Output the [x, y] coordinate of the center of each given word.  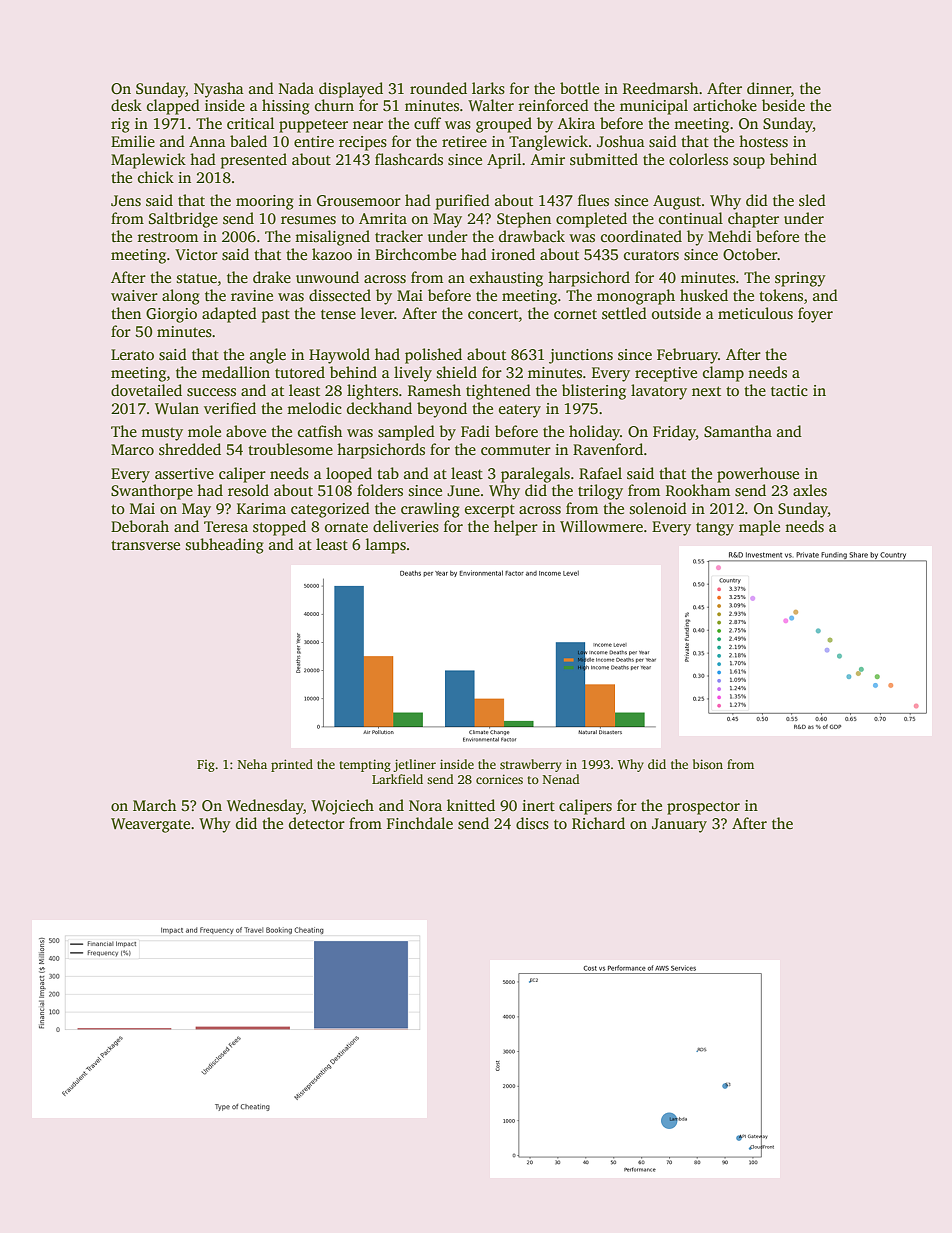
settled [624, 313]
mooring [265, 202]
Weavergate [150, 825]
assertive [184, 474]
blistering [594, 392]
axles [810, 490]
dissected [340, 295]
